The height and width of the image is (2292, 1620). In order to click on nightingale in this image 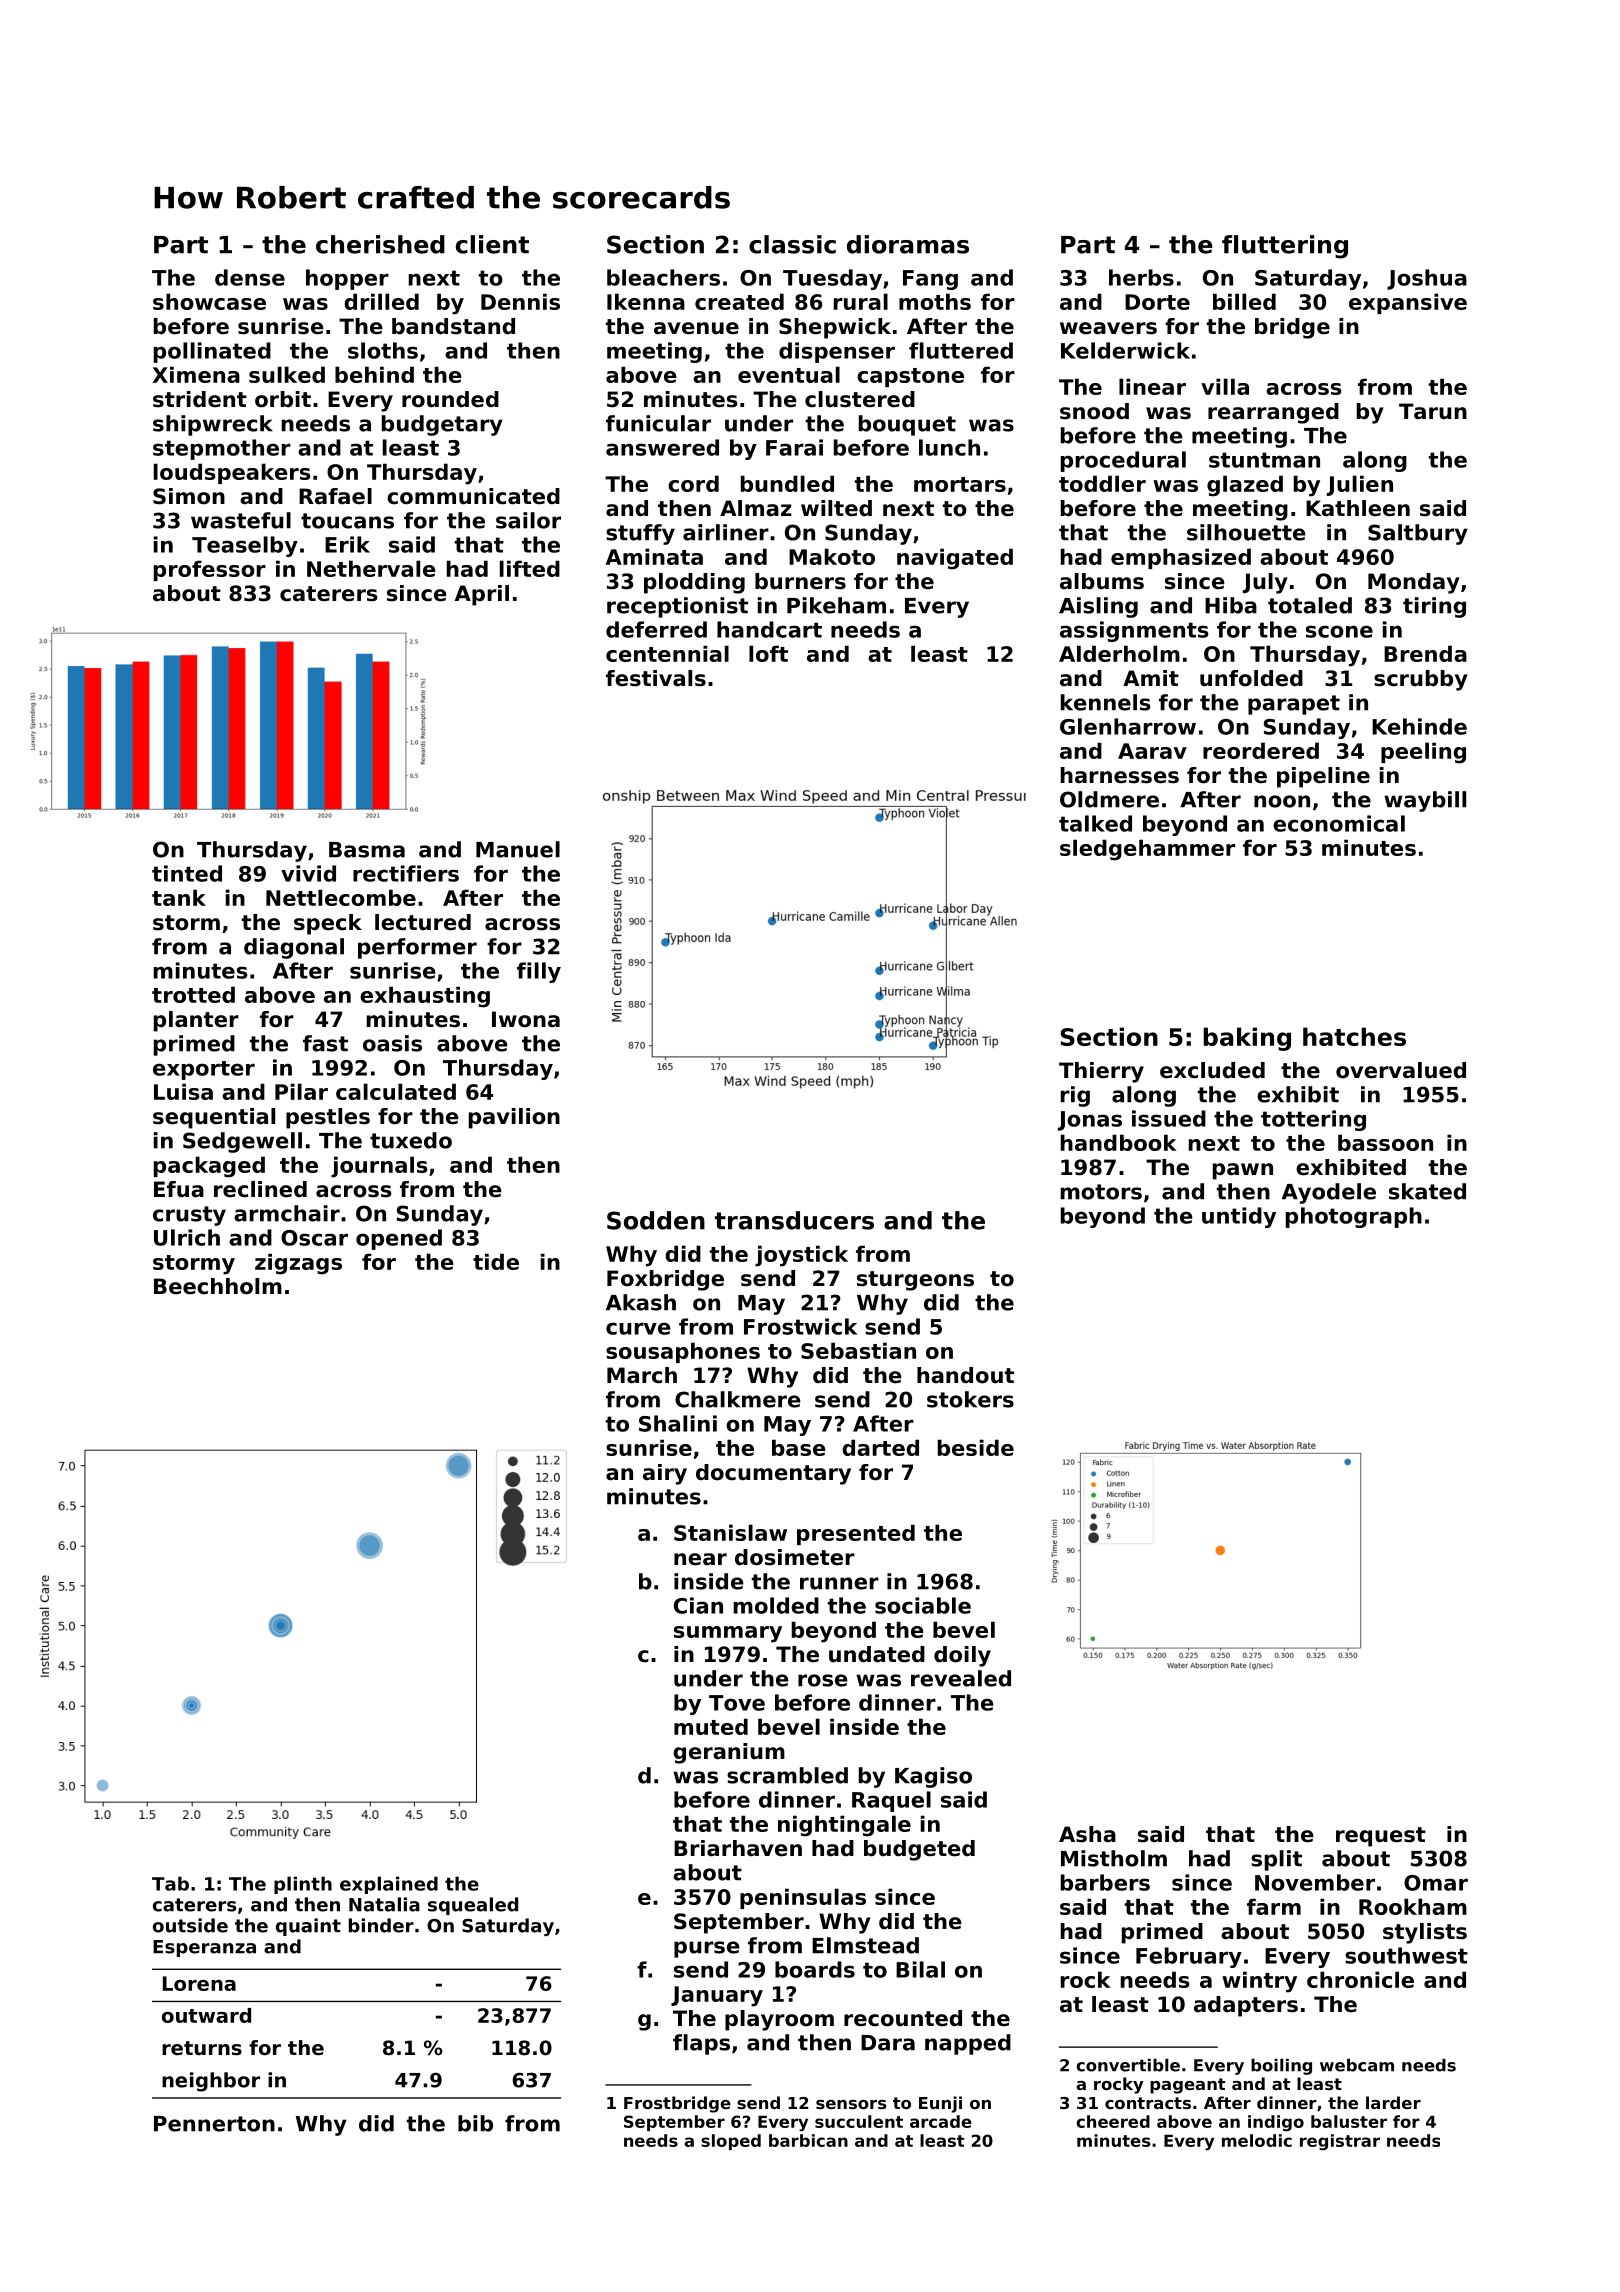, I will do `click(844, 1826)`.
